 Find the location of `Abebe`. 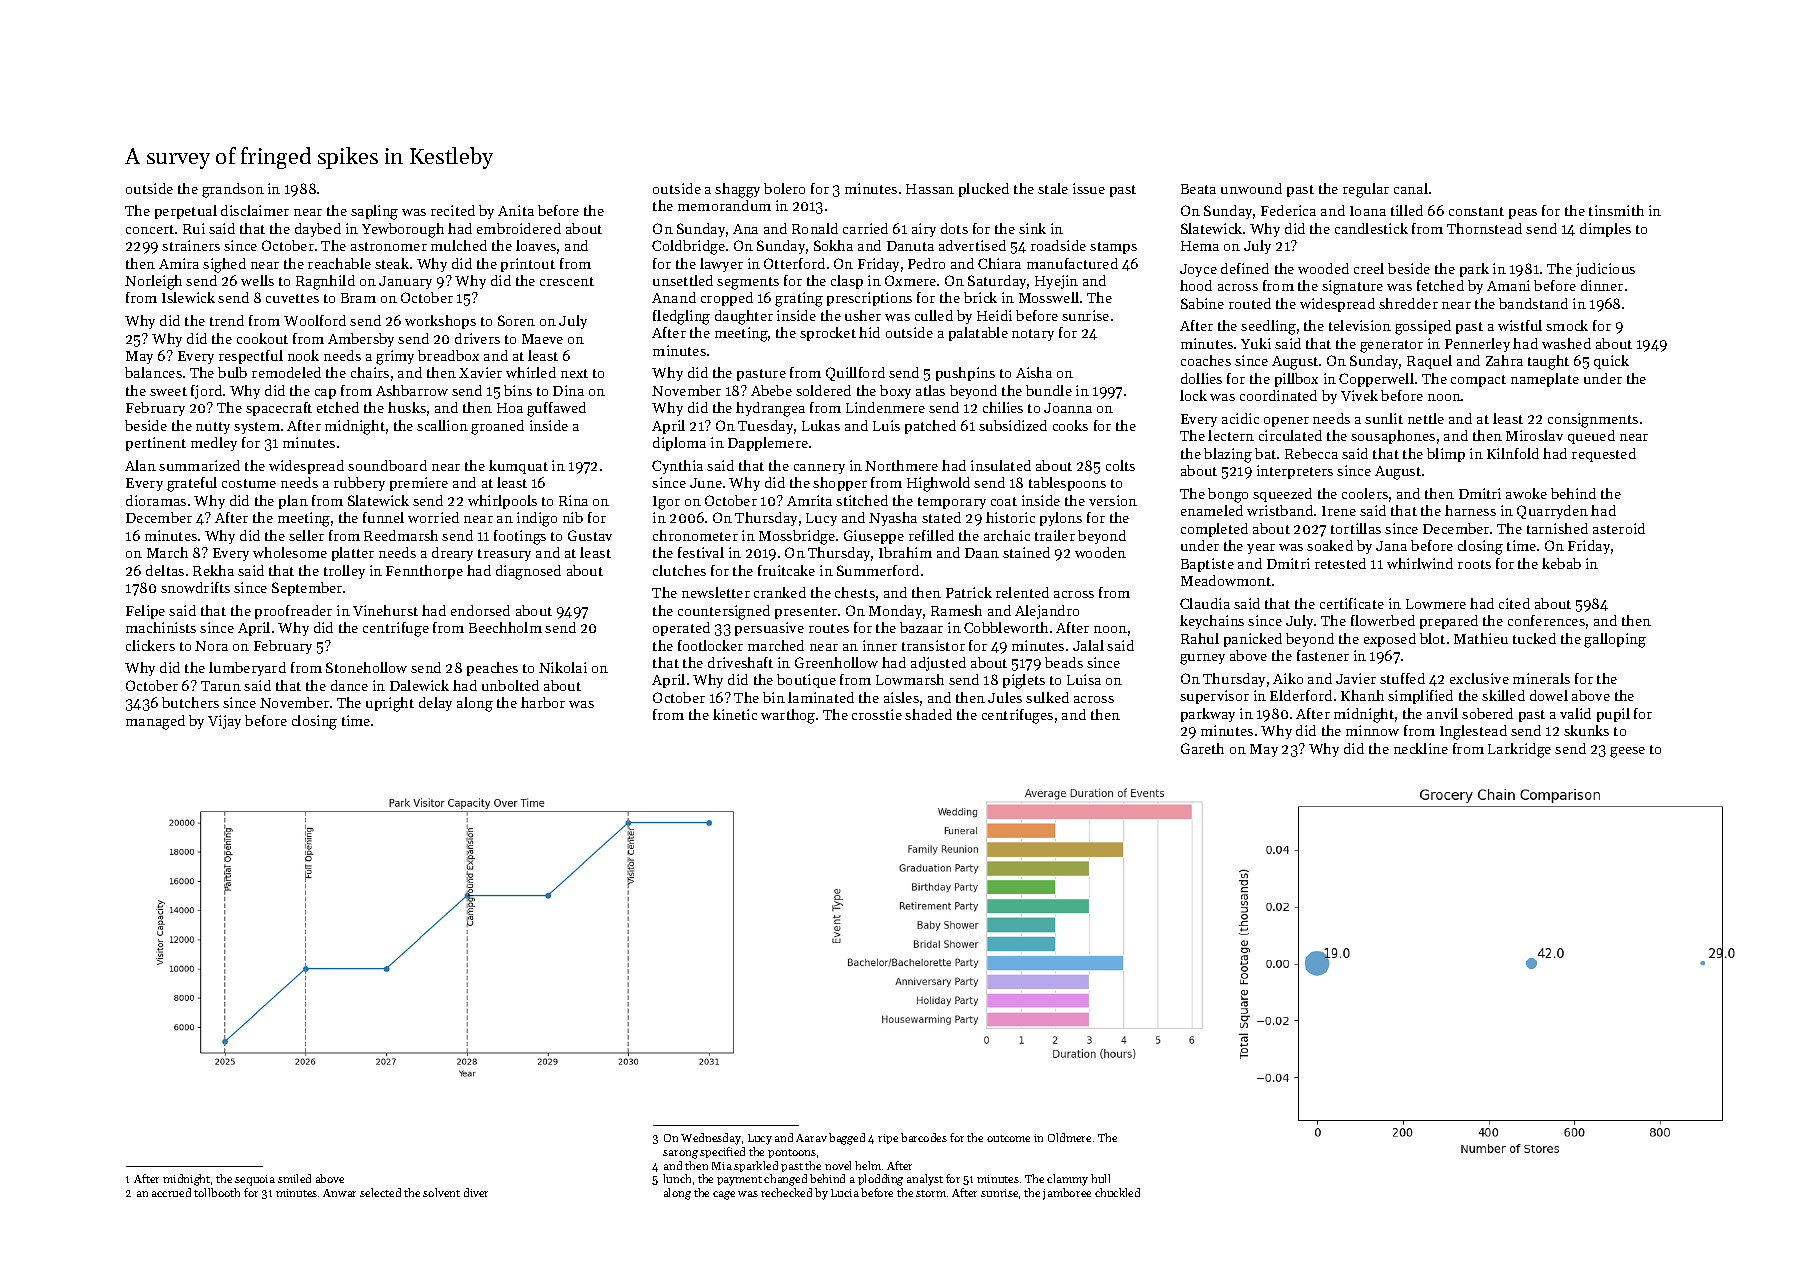

Abebe is located at coordinates (771, 390).
